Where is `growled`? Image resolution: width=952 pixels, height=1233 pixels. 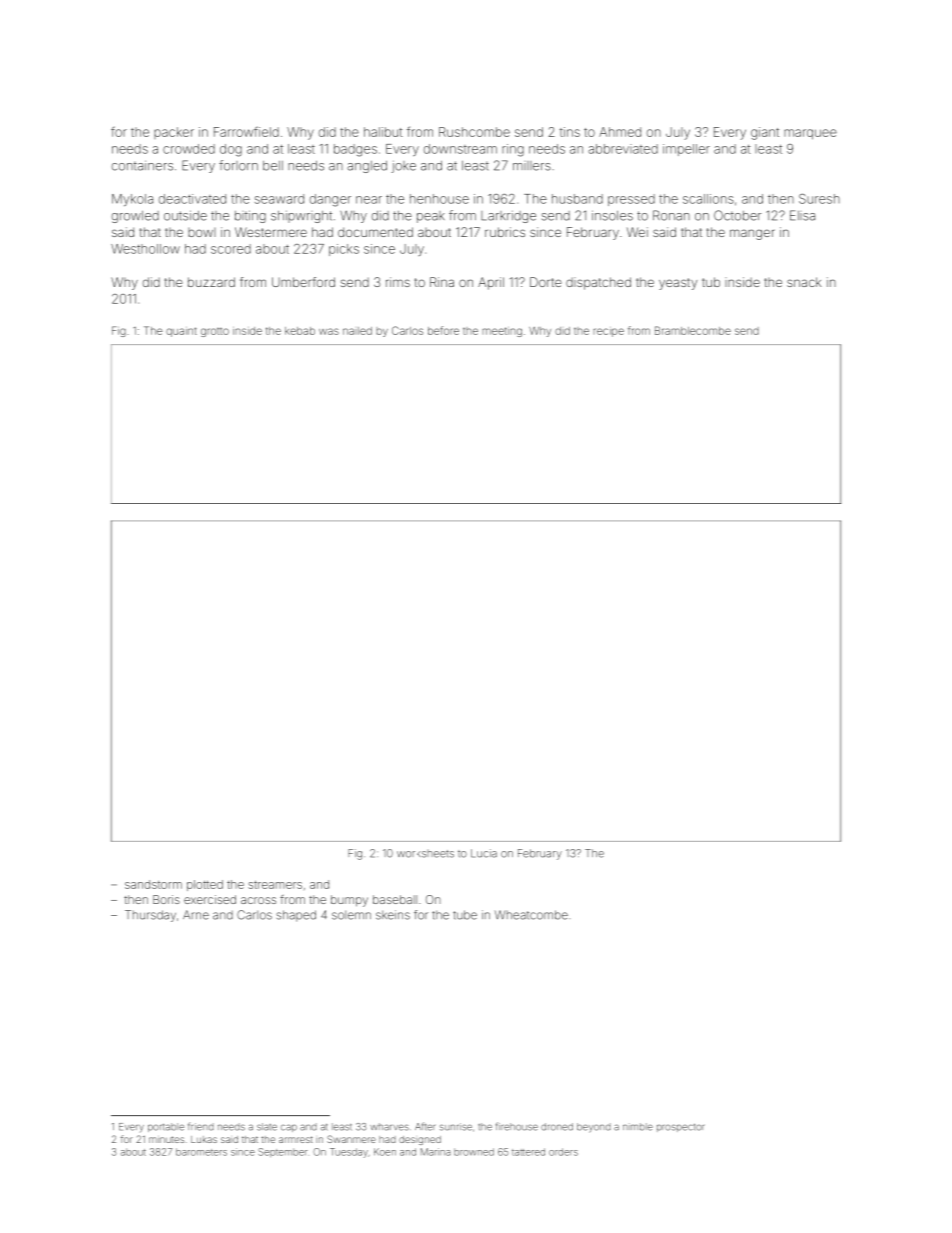
growled is located at coordinates (135, 217).
